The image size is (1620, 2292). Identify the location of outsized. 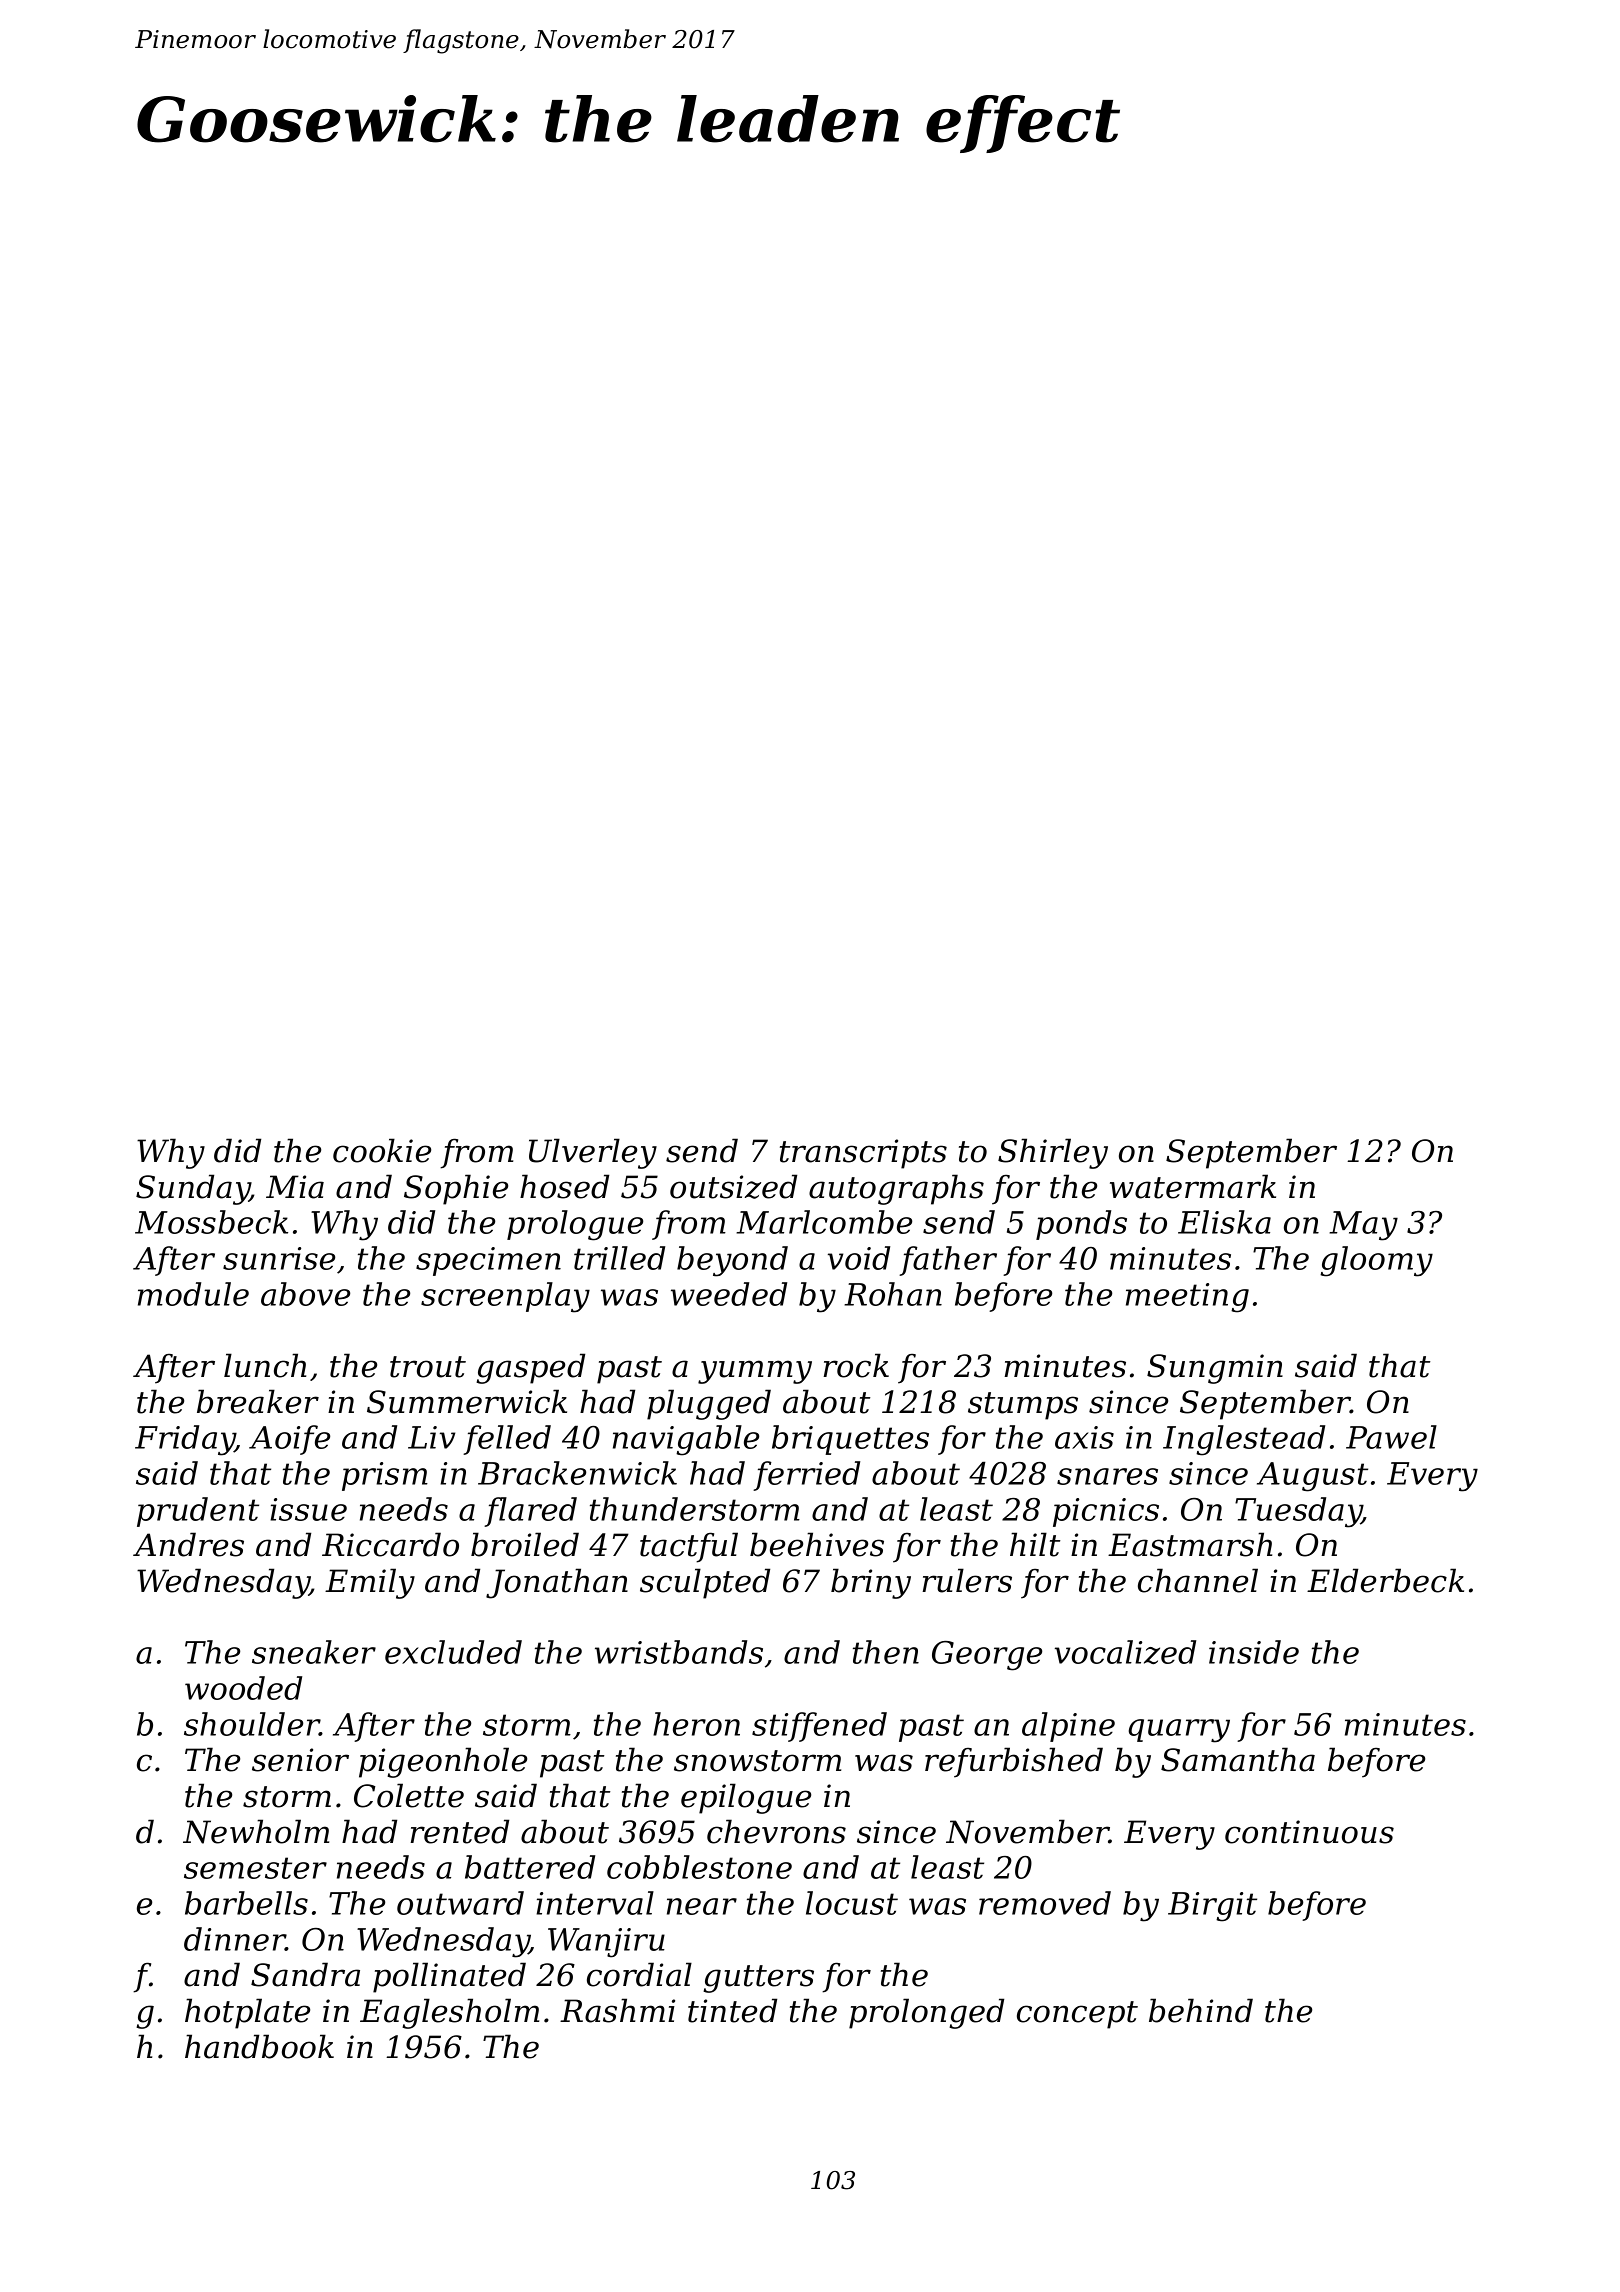
(733, 1186).
